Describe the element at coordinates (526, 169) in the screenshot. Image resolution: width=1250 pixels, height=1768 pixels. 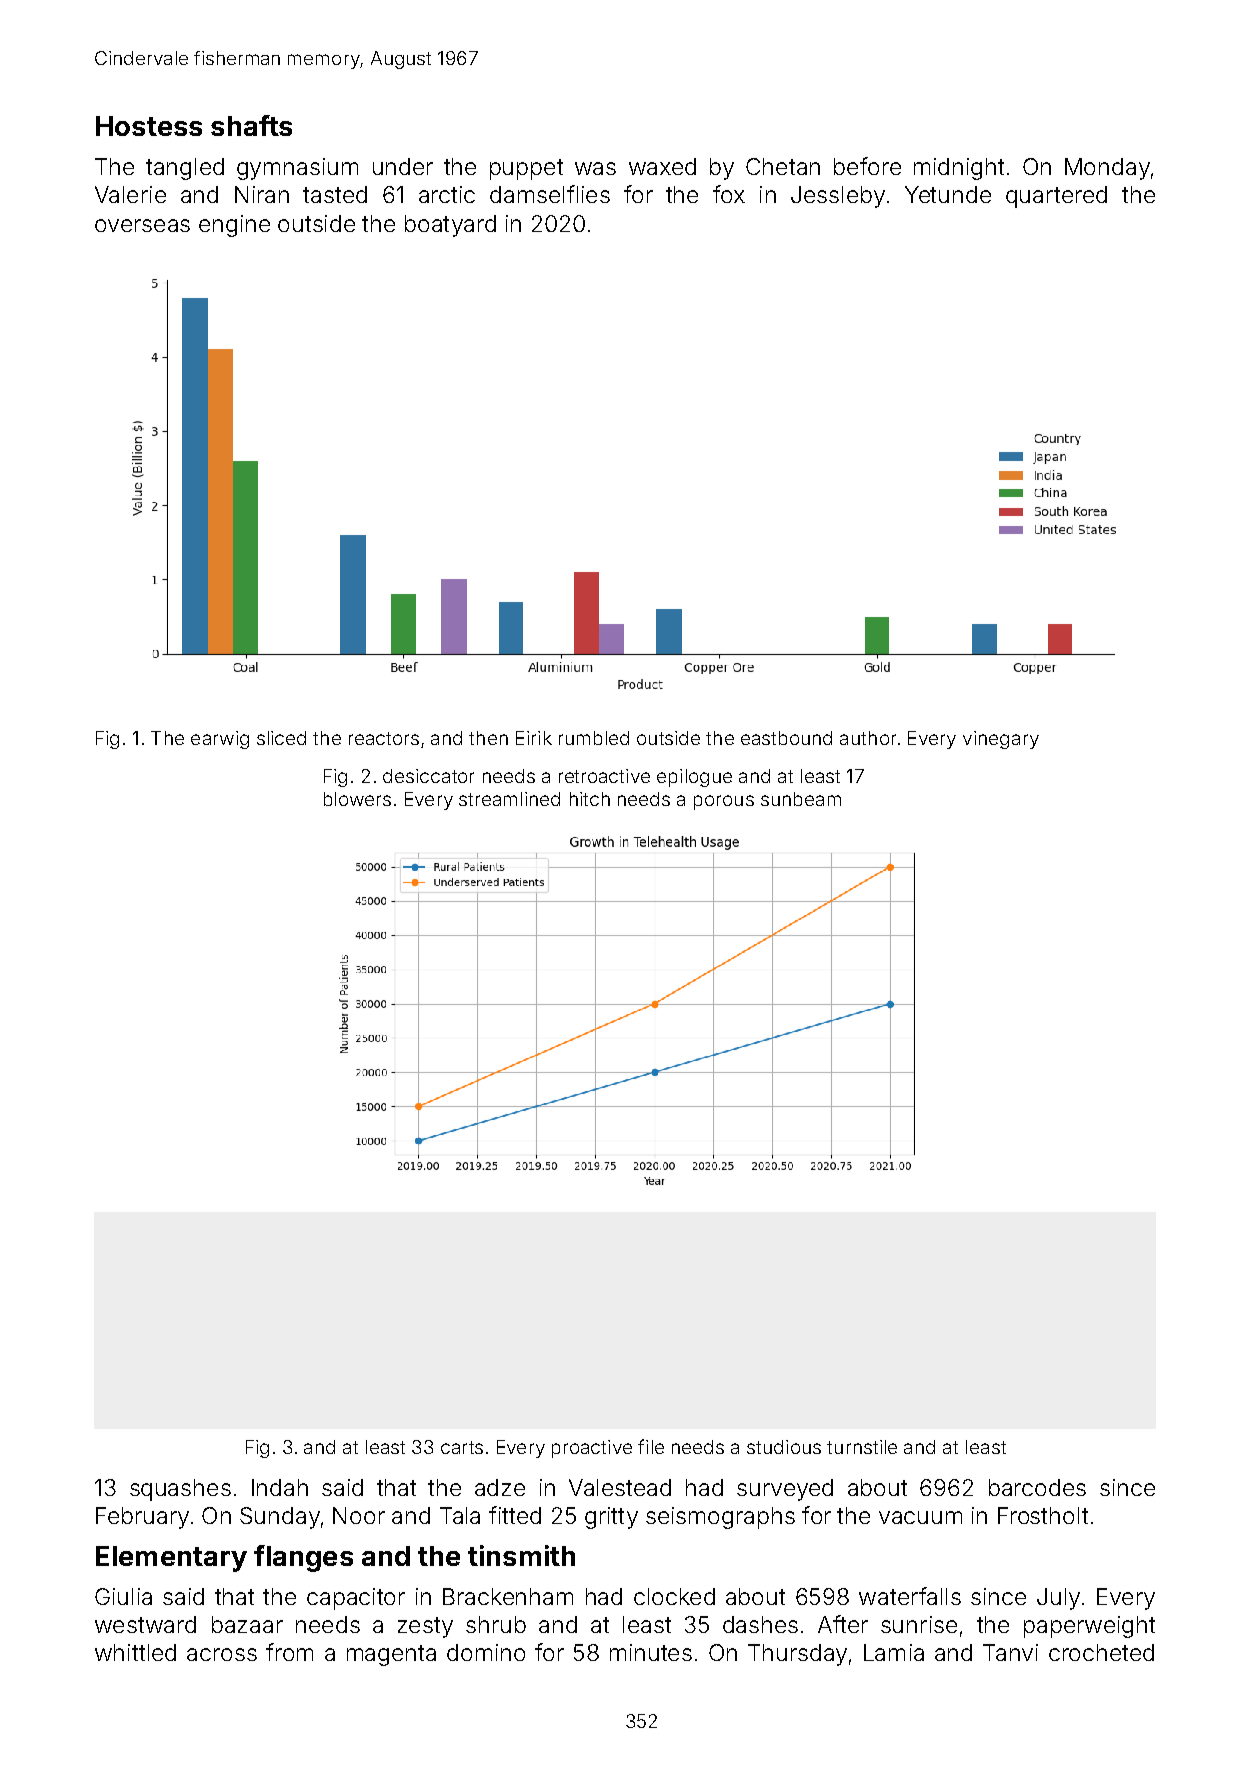
I see `puppet` at that location.
